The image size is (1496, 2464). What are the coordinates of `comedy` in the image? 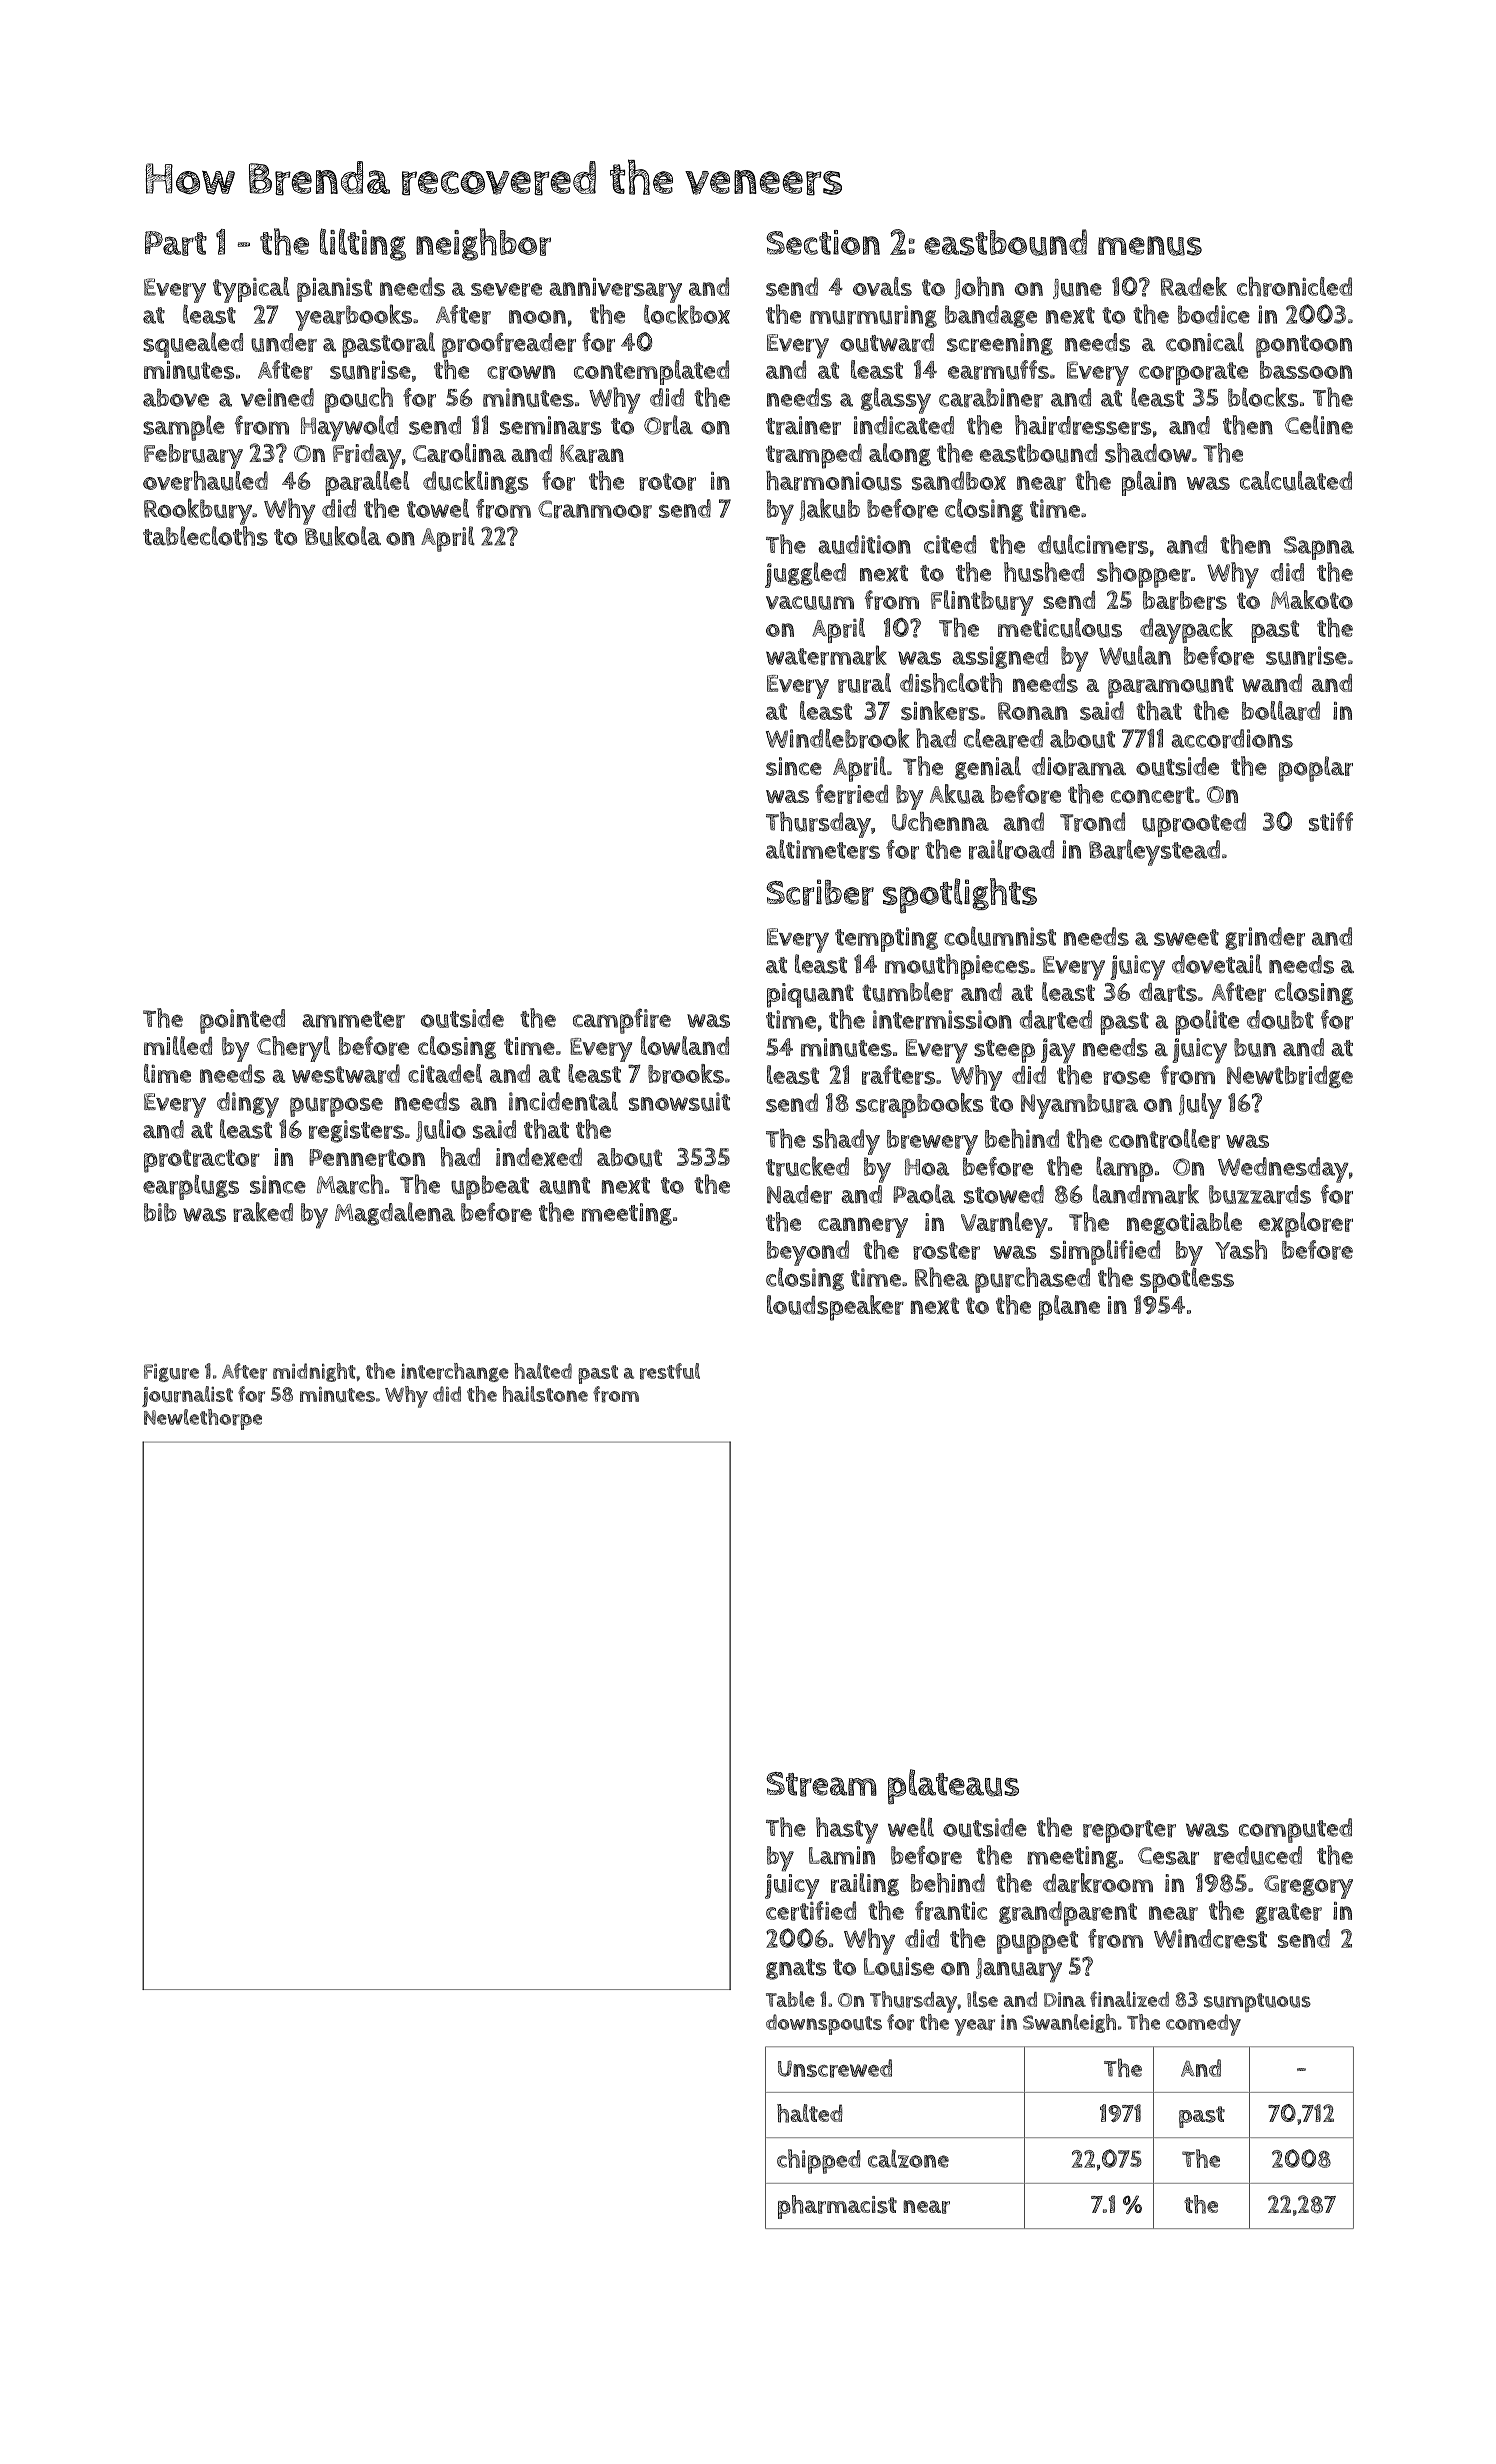 It's located at (1203, 2025).
